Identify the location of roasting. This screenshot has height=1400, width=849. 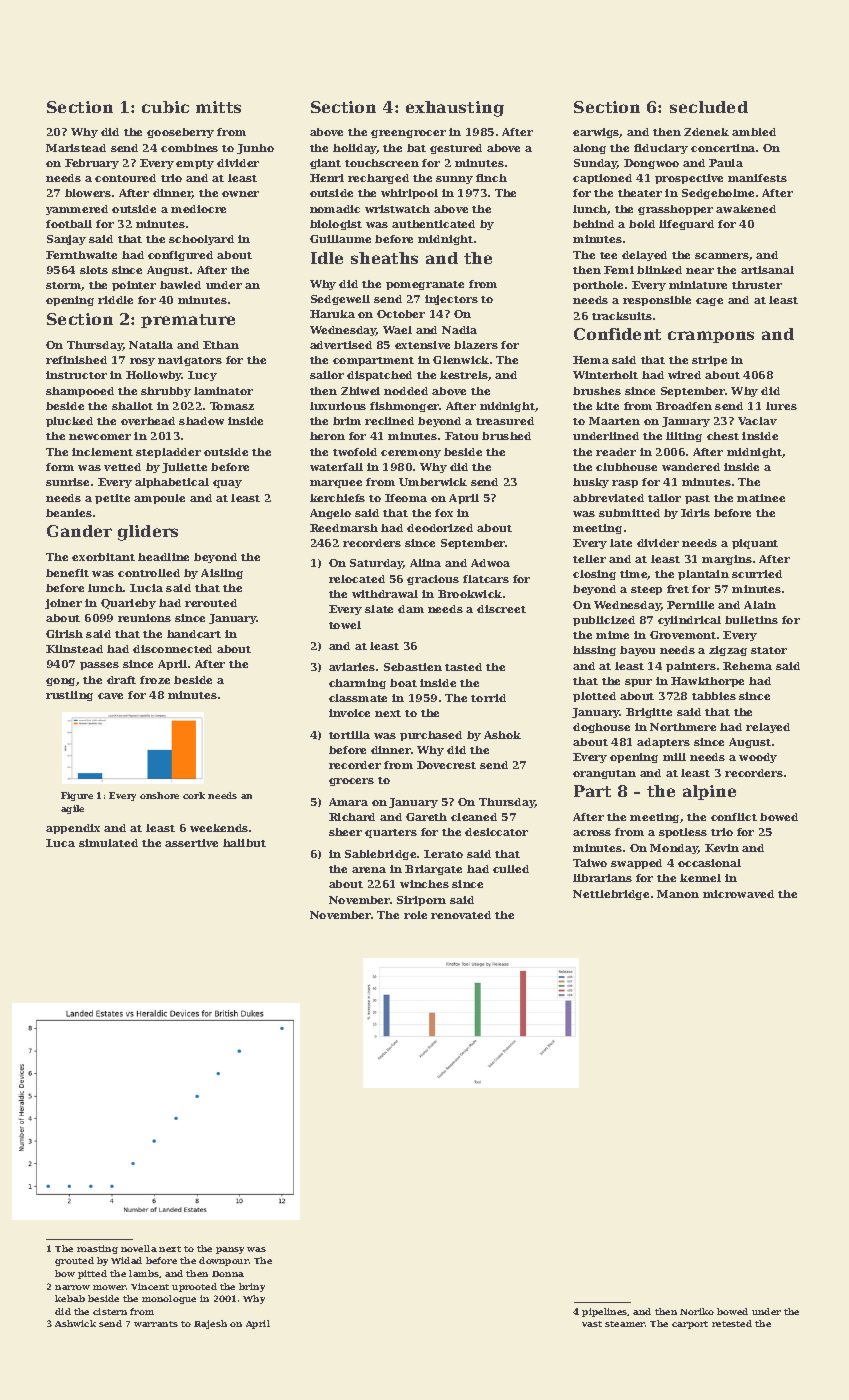
(97, 1249).
